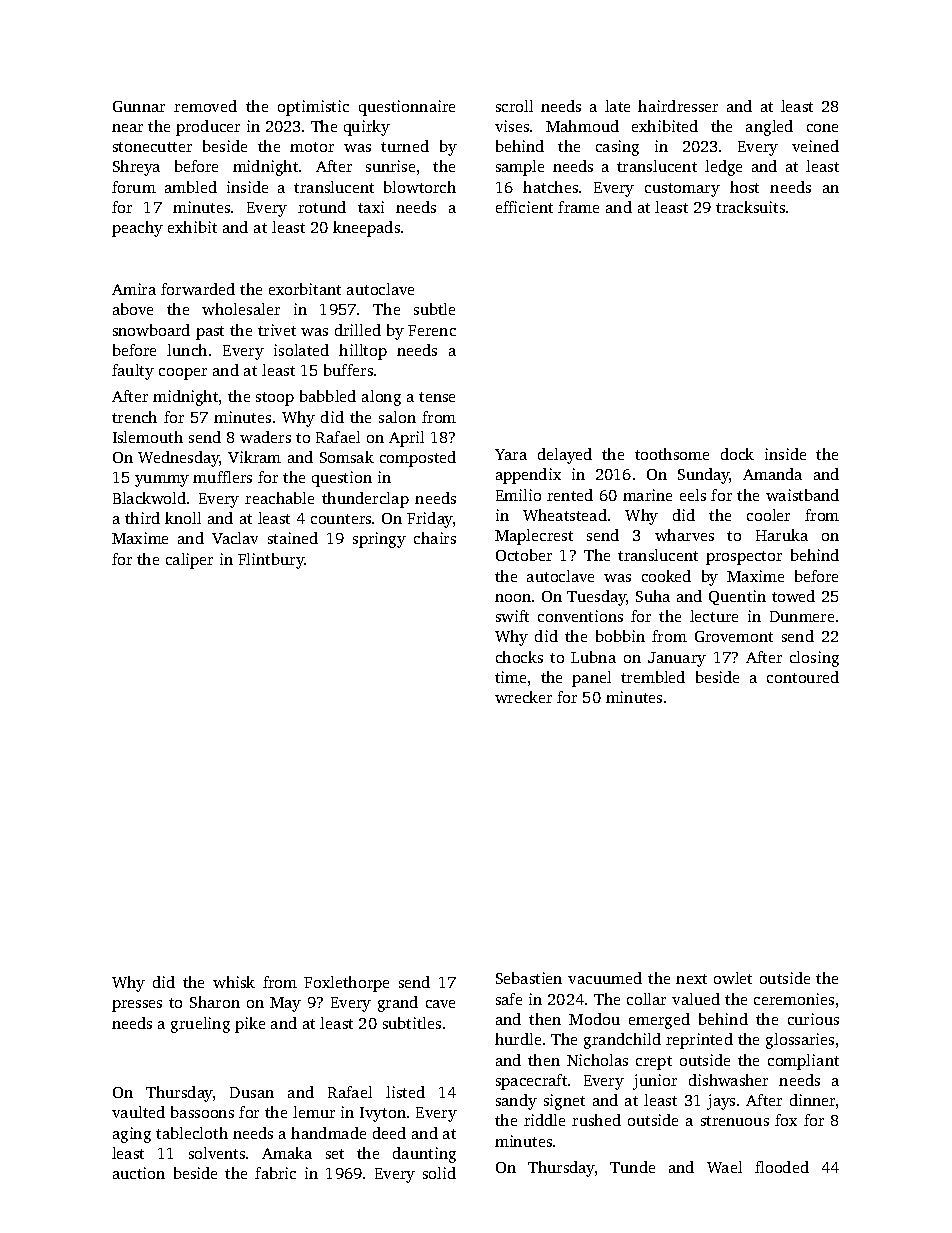  Describe the element at coordinates (420, 187) in the screenshot. I see `blowtorch` at that location.
